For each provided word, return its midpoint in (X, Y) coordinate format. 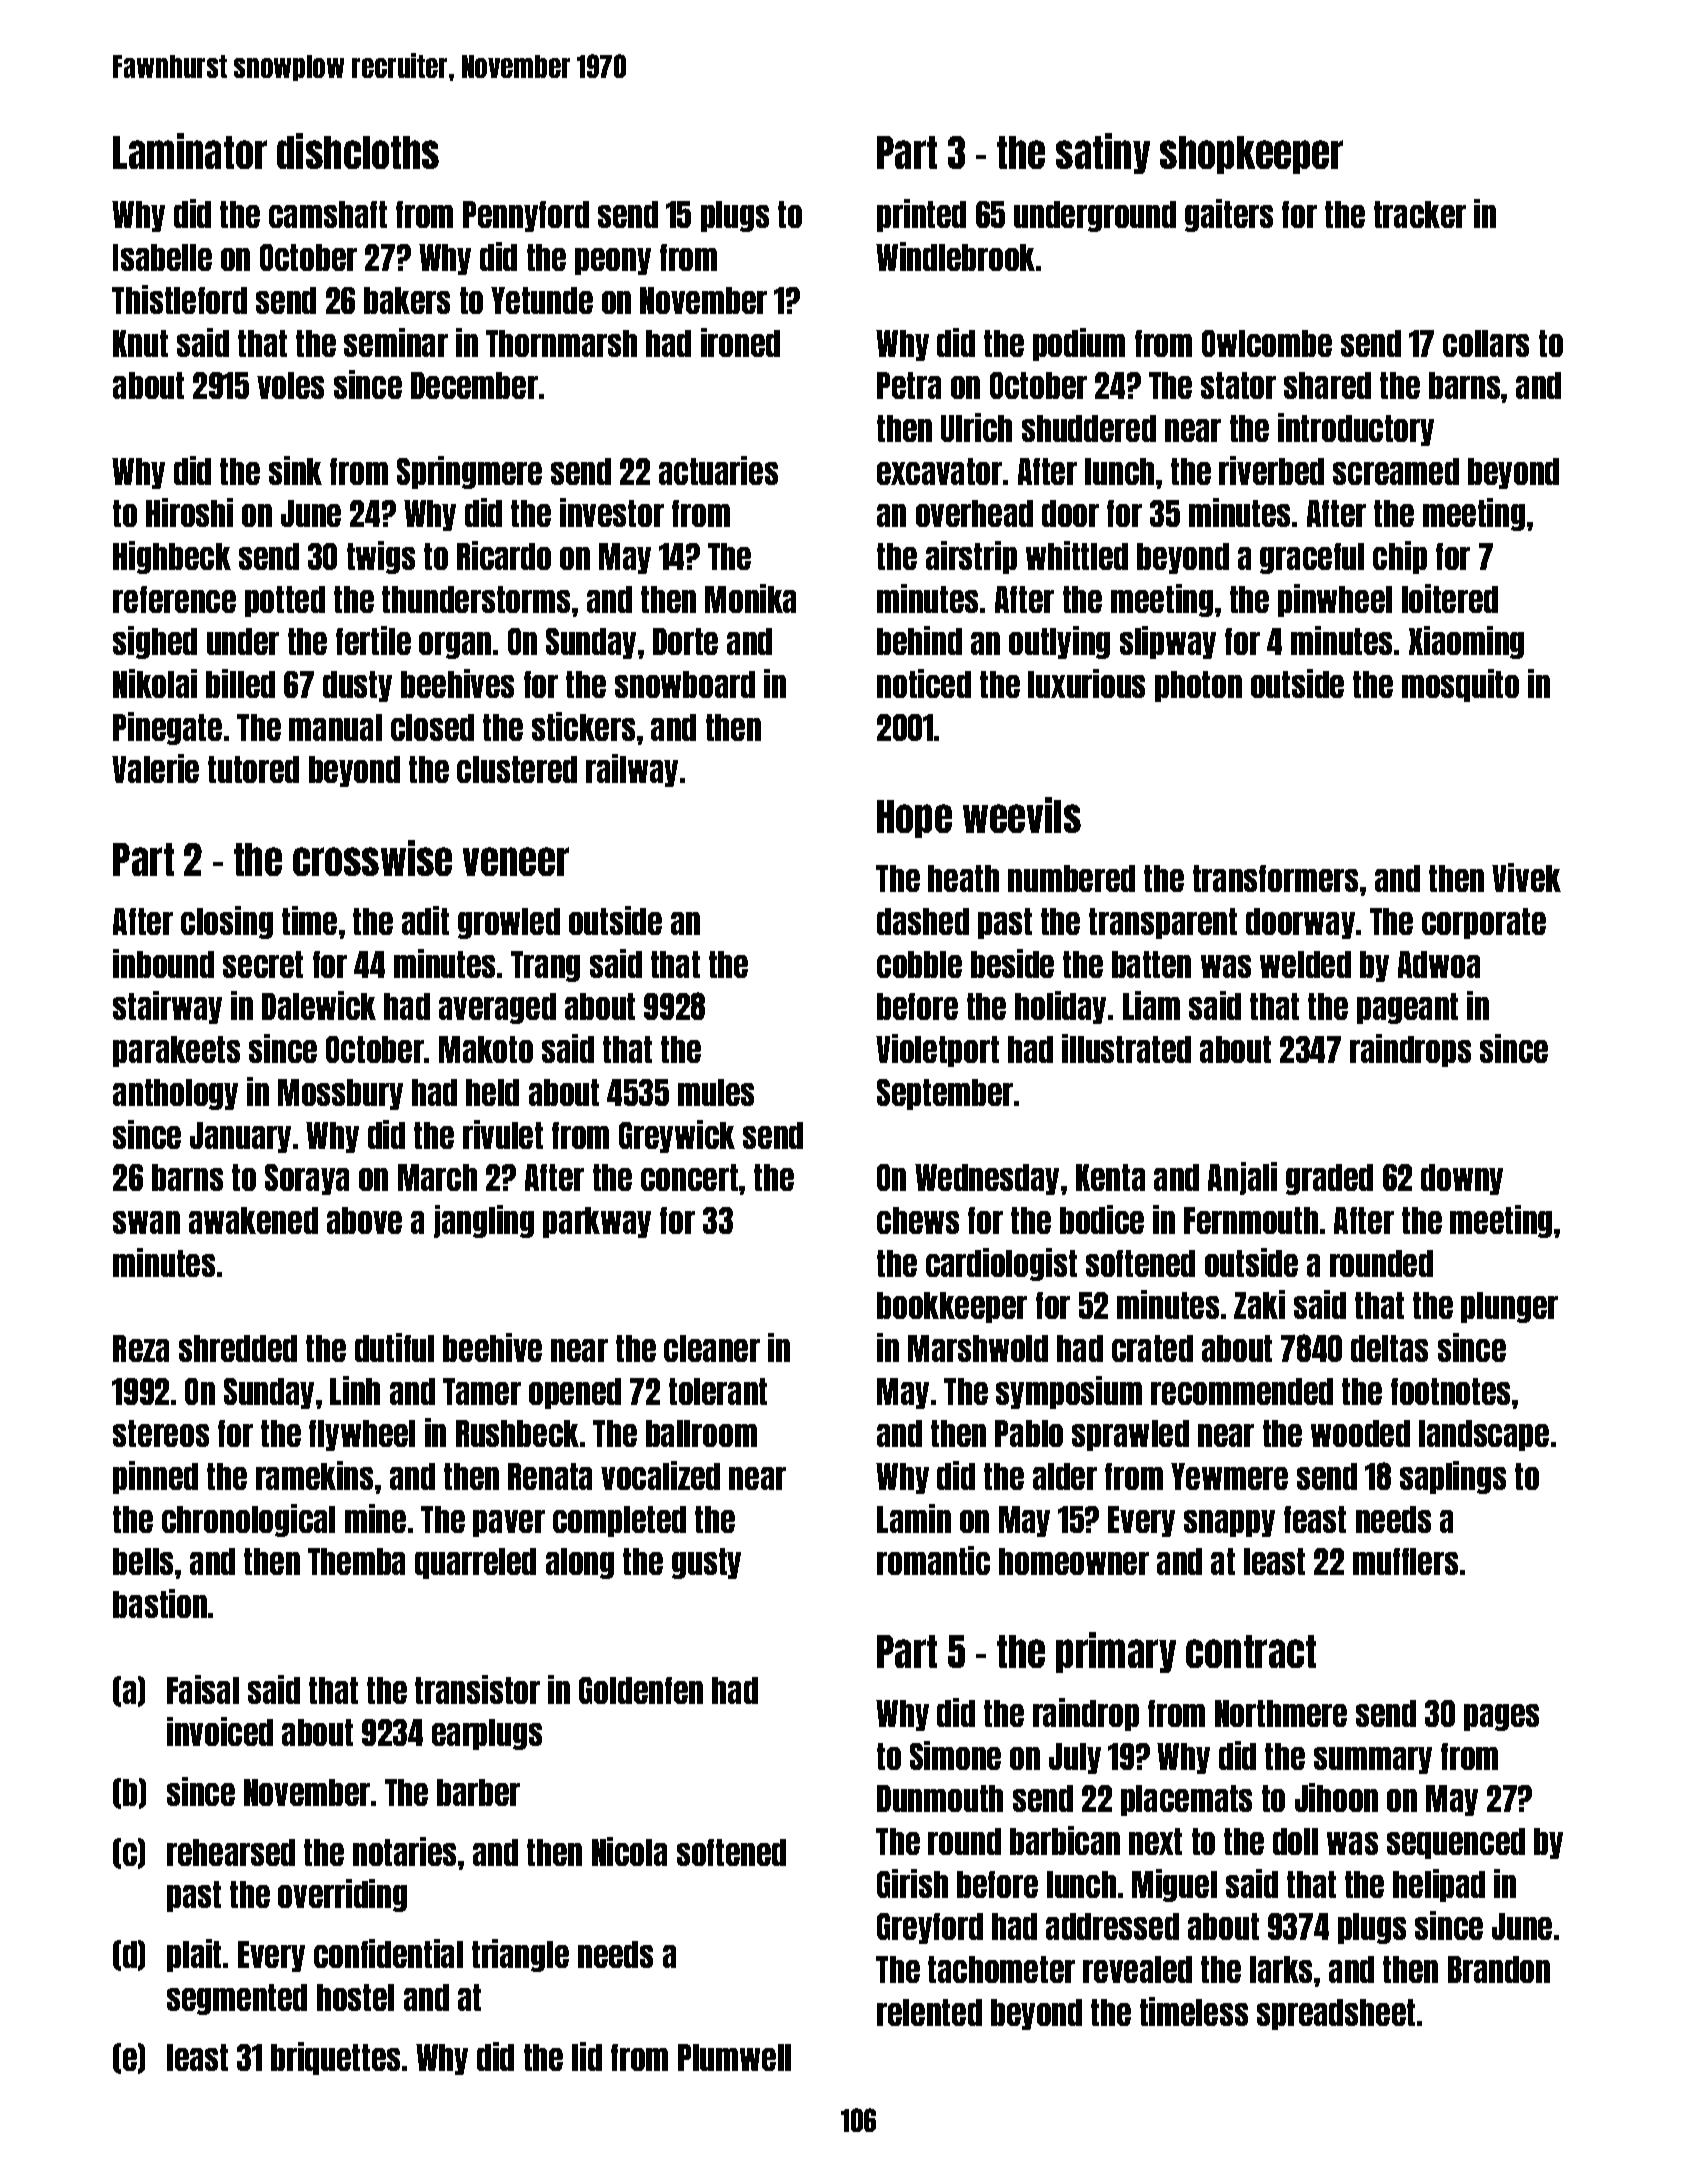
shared (1327, 385)
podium (1079, 344)
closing (227, 922)
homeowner (1074, 1561)
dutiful (394, 1347)
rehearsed (231, 1852)
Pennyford (526, 216)
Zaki (1259, 1304)
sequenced (1456, 1843)
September (945, 1094)
